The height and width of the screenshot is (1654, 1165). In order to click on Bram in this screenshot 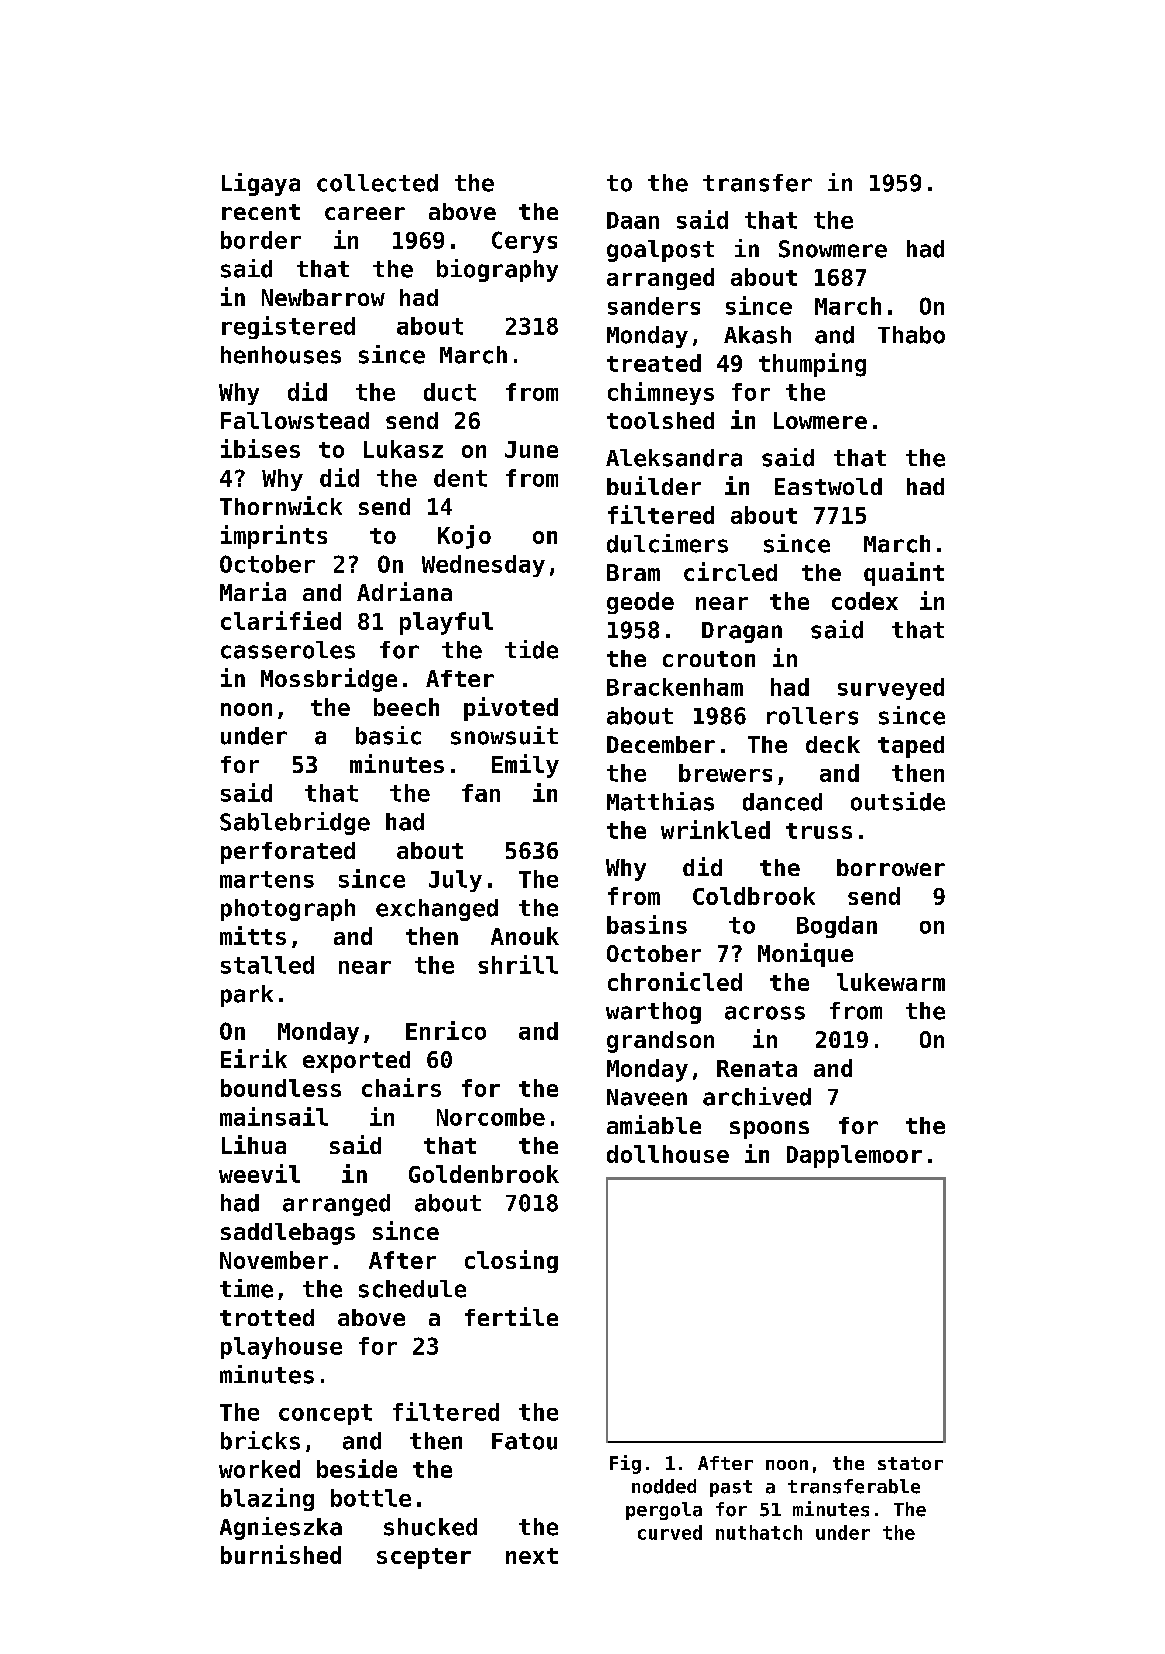, I will do `click(633, 572)`.
